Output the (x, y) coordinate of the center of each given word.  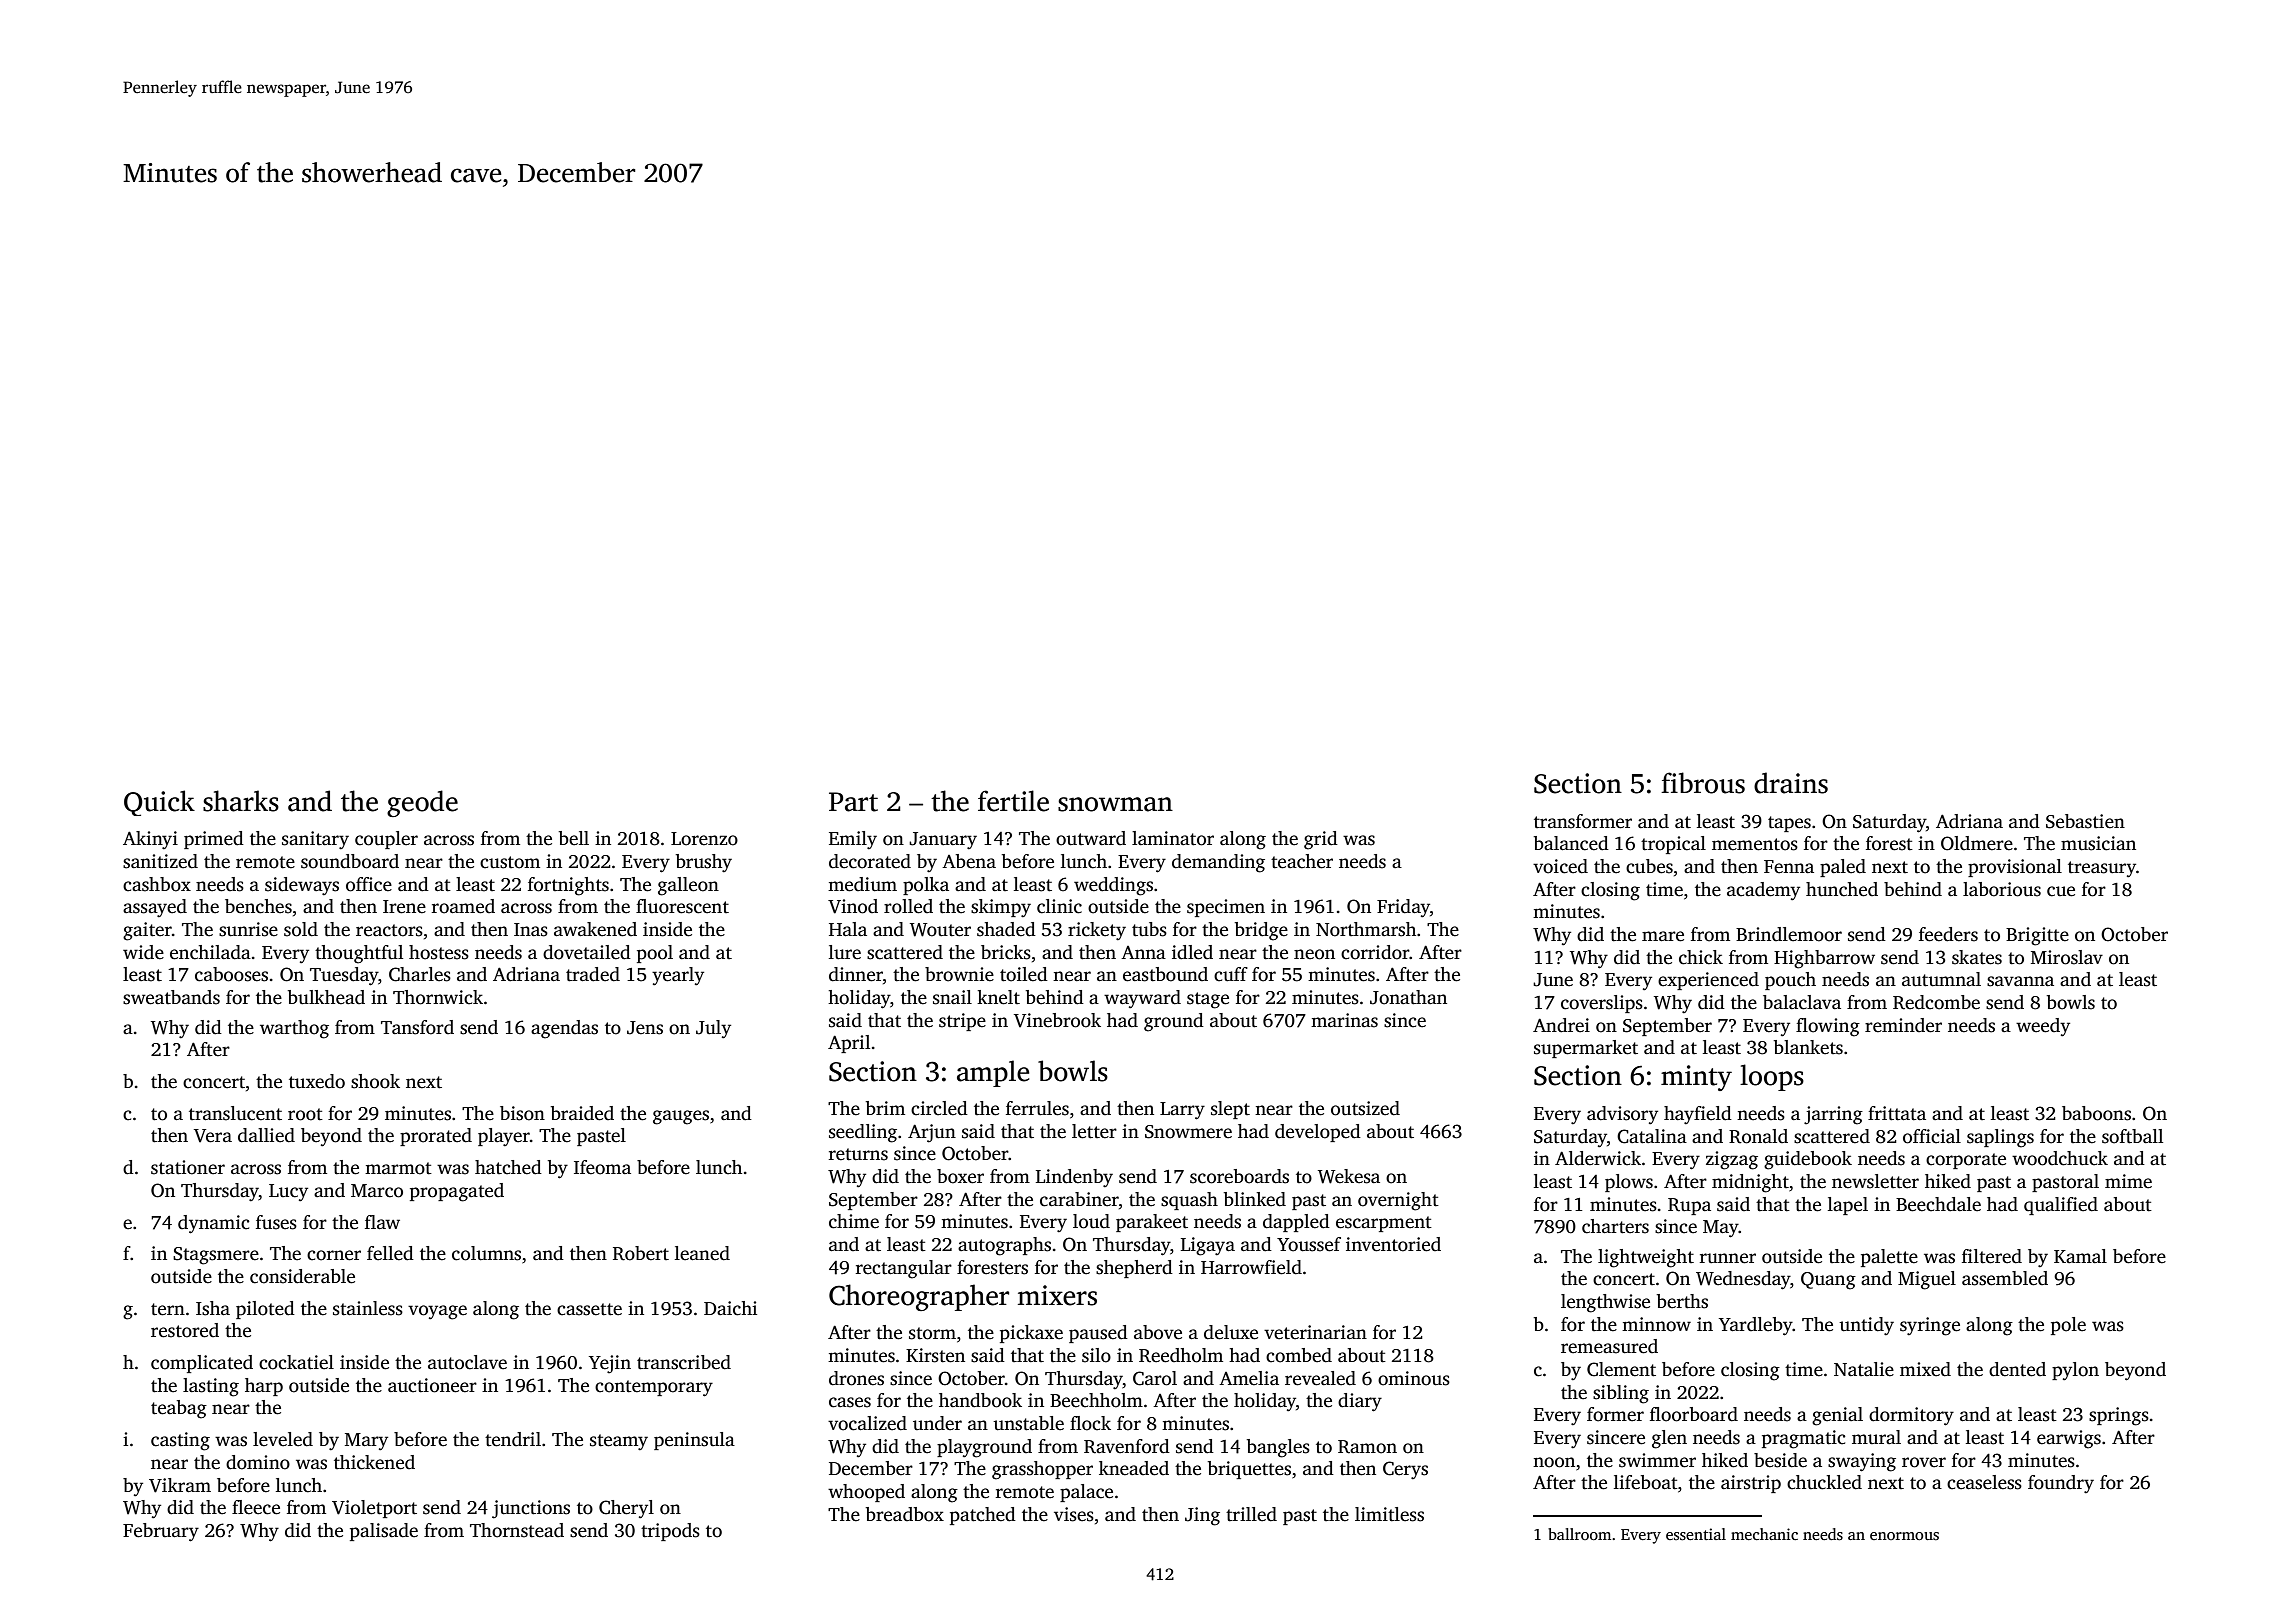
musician (2098, 843)
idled (1192, 952)
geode (422, 803)
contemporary (654, 1388)
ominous (1414, 1378)
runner (1728, 1258)
